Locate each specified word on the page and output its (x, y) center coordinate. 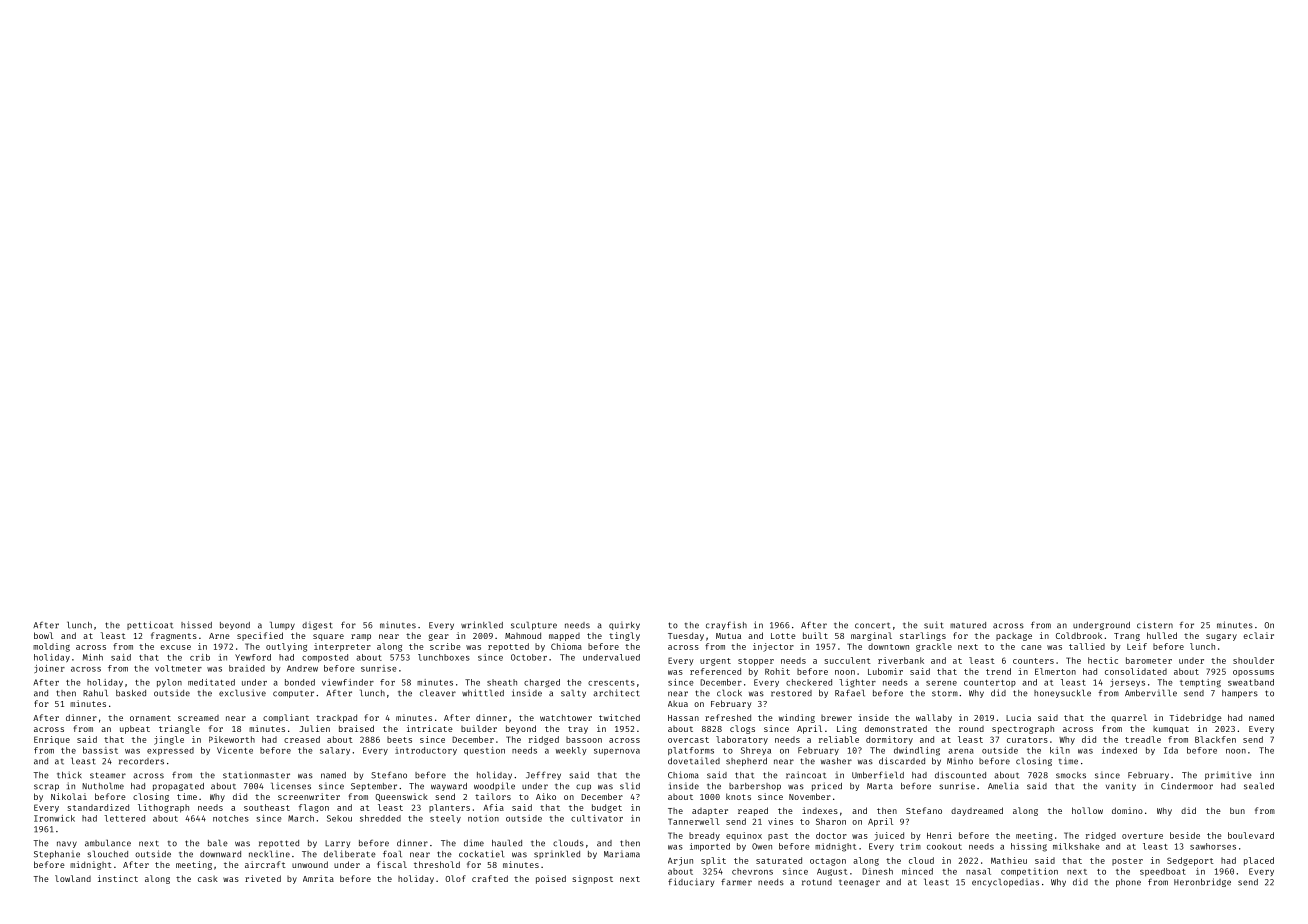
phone (1128, 883)
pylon (169, 683)
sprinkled (557, 854)
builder (479, 728)
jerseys (1127, 683)
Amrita (318, 878)
